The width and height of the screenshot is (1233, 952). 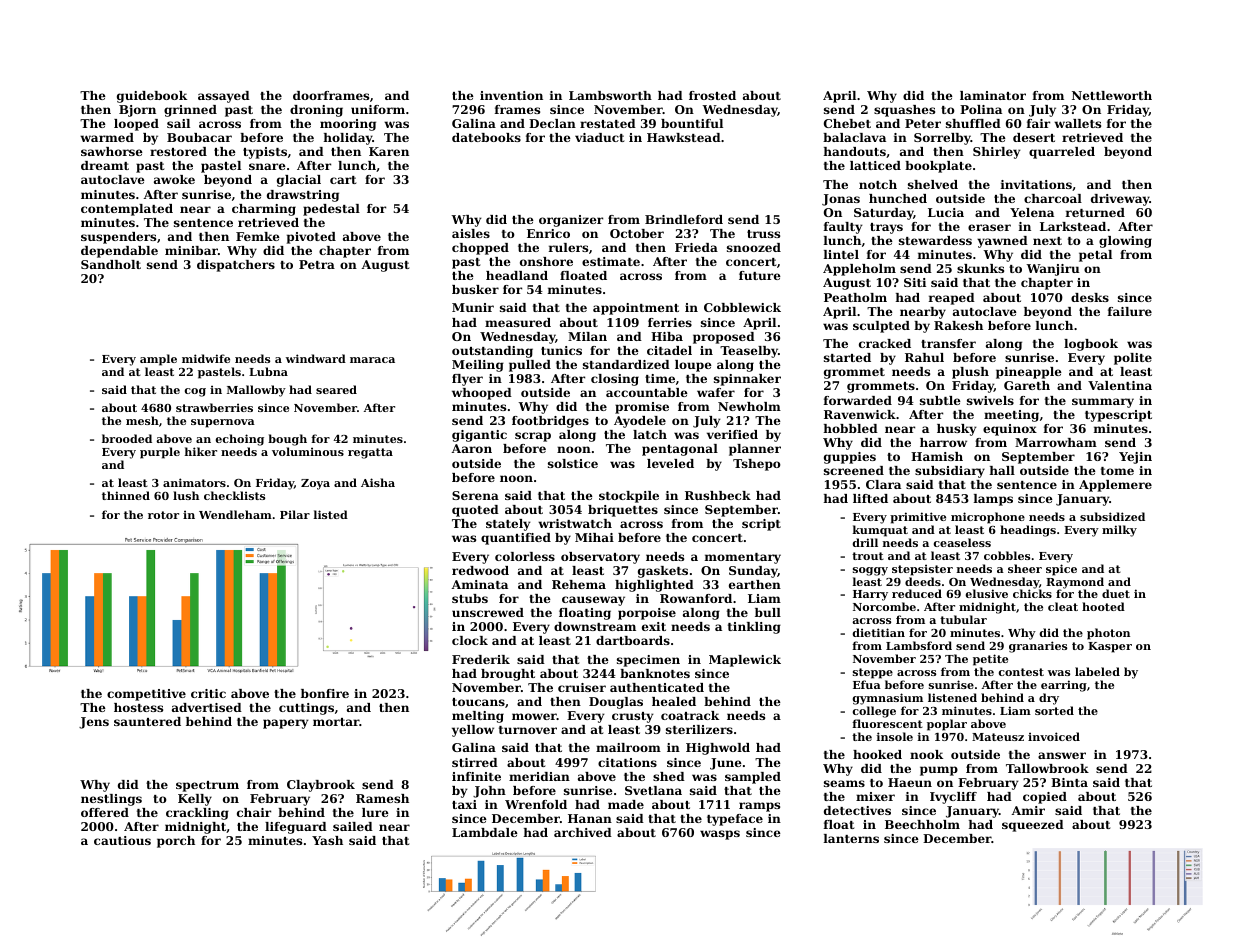 I want to click on droning, so click(x=316, y=111).
